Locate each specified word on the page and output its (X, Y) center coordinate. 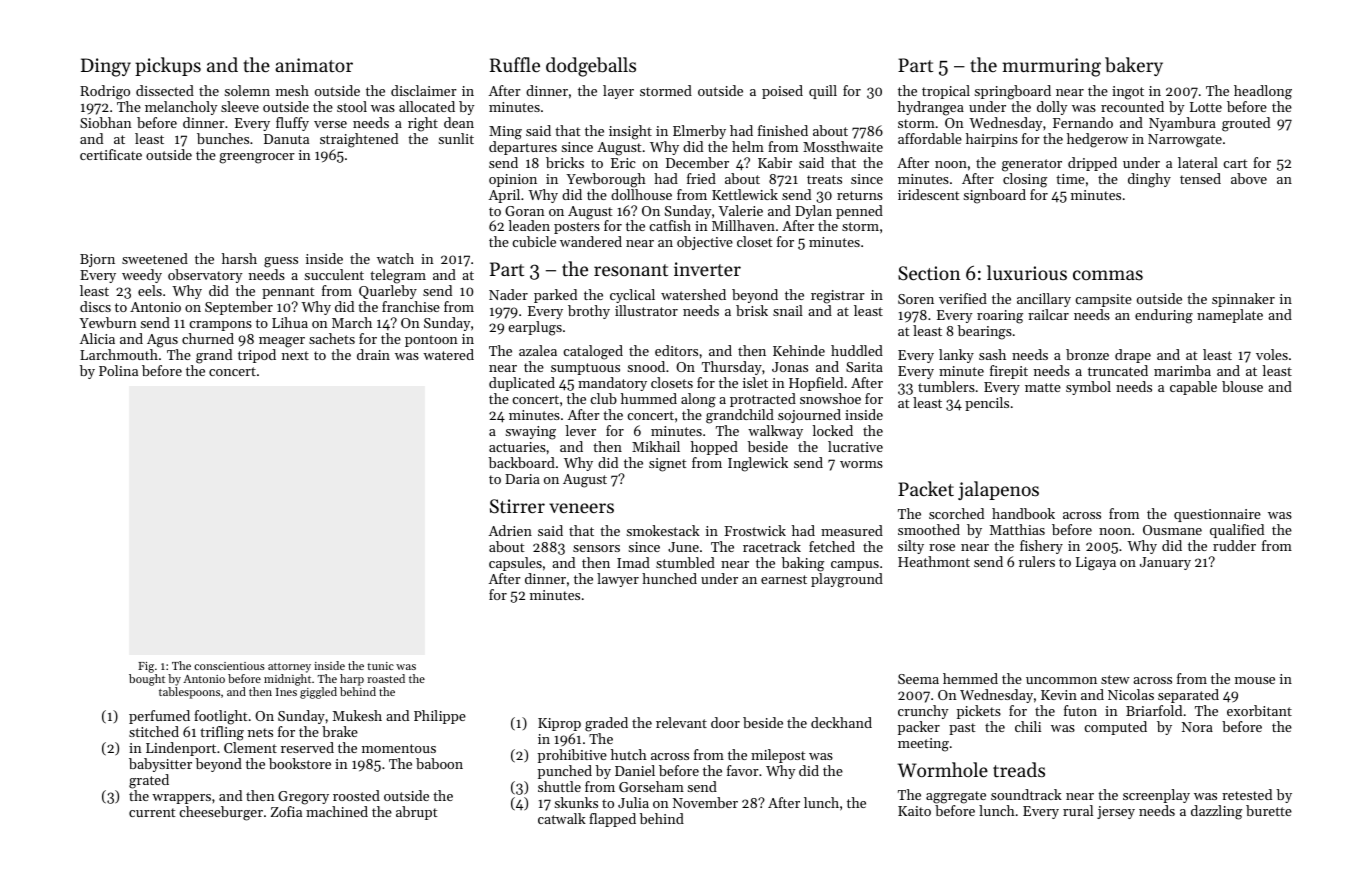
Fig (146, 667)
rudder (1234, 545)
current (152, 812)
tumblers (946, 386)
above (1249, 178)
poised (782, 92)
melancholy (181, 108)
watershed (693, 294)
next (295, 355)
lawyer (618, 580)
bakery (1134, 66)
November (705, 802)
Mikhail (656, 446)
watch (395, 258)
